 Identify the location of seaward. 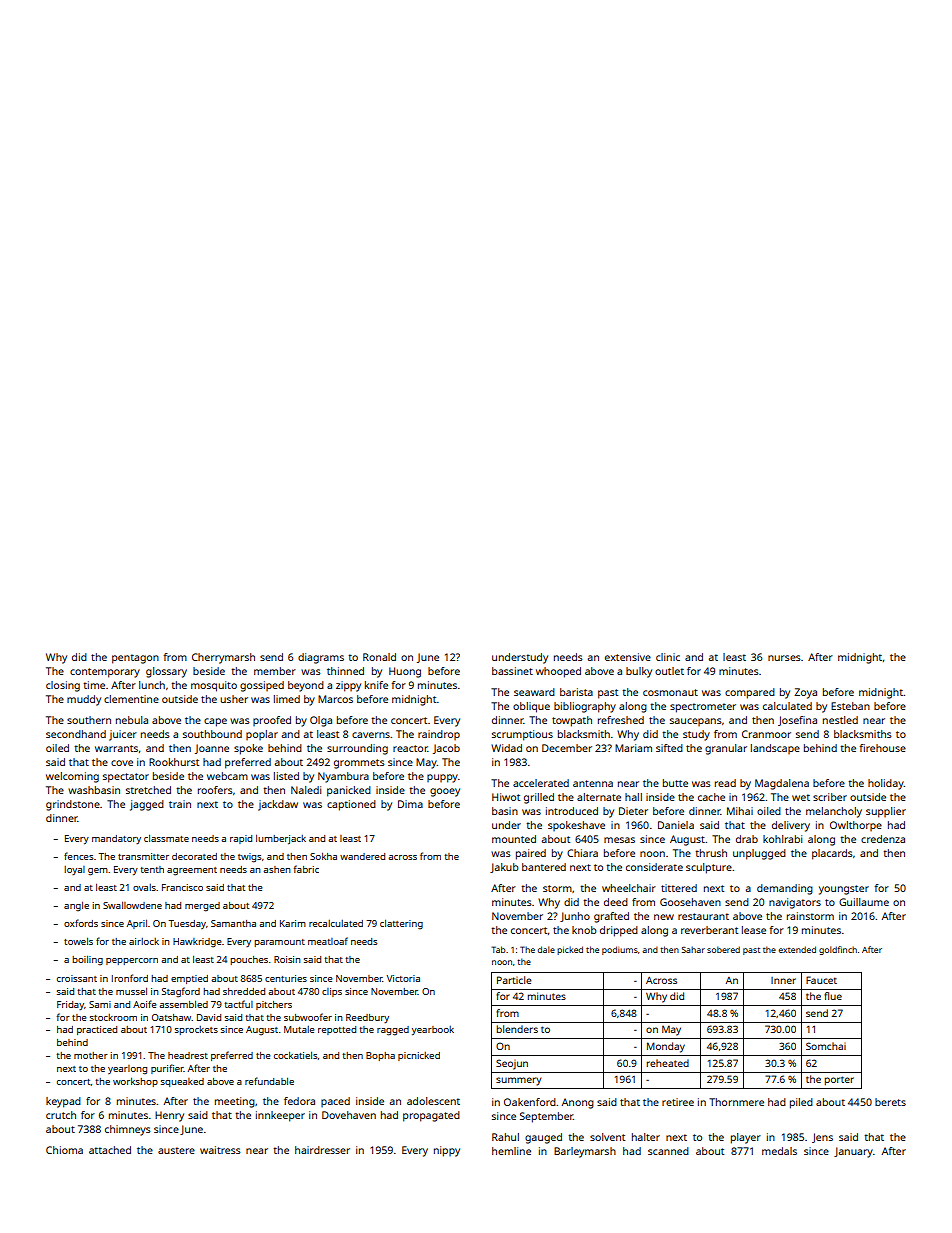
(534, 692).
